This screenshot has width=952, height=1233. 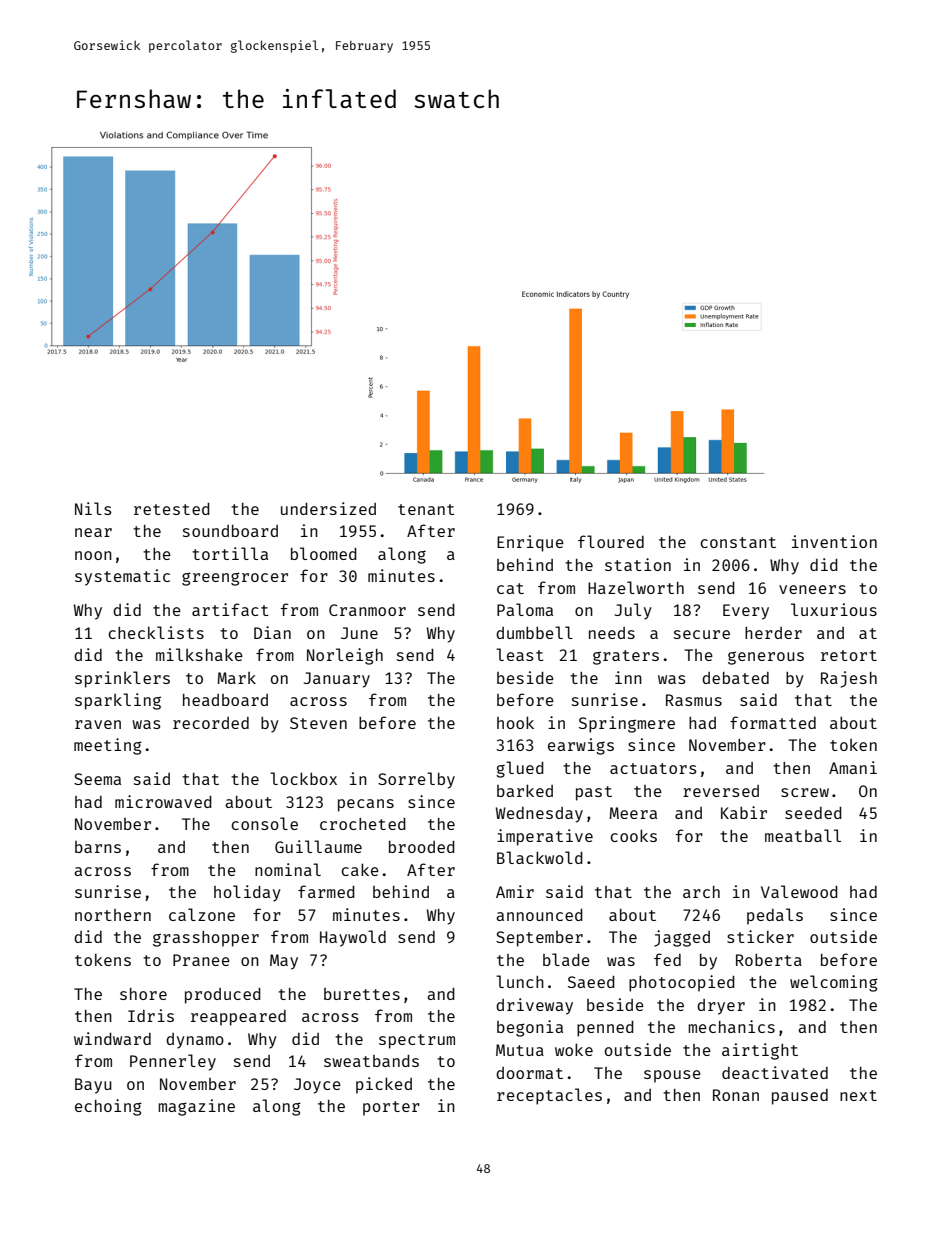 What do you see at coordinates (235, 579) in the screenshot?
I see `greengrocer` at bounding box center [235, 579].
